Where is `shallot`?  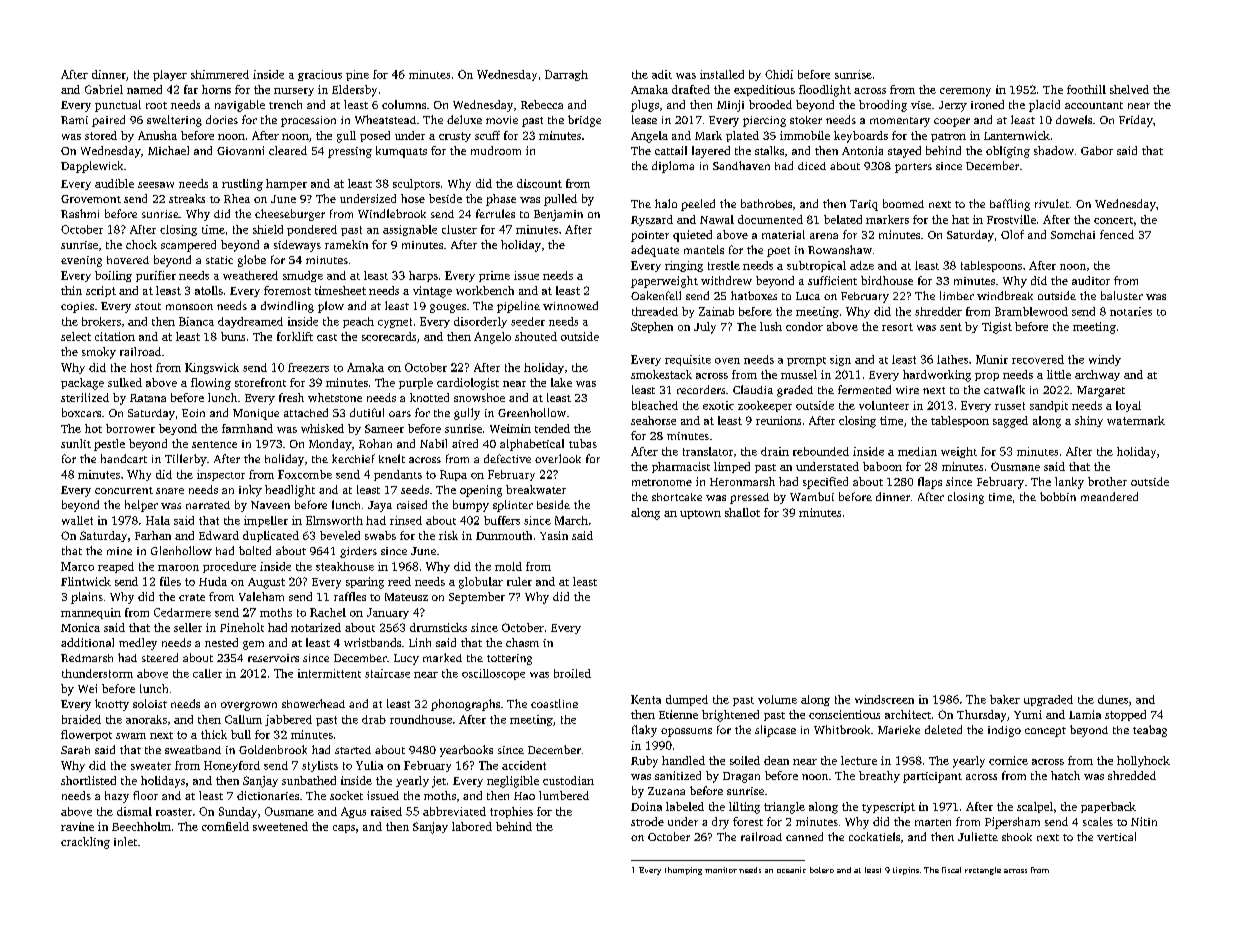
shallot is located at coordinates (742, 512).
